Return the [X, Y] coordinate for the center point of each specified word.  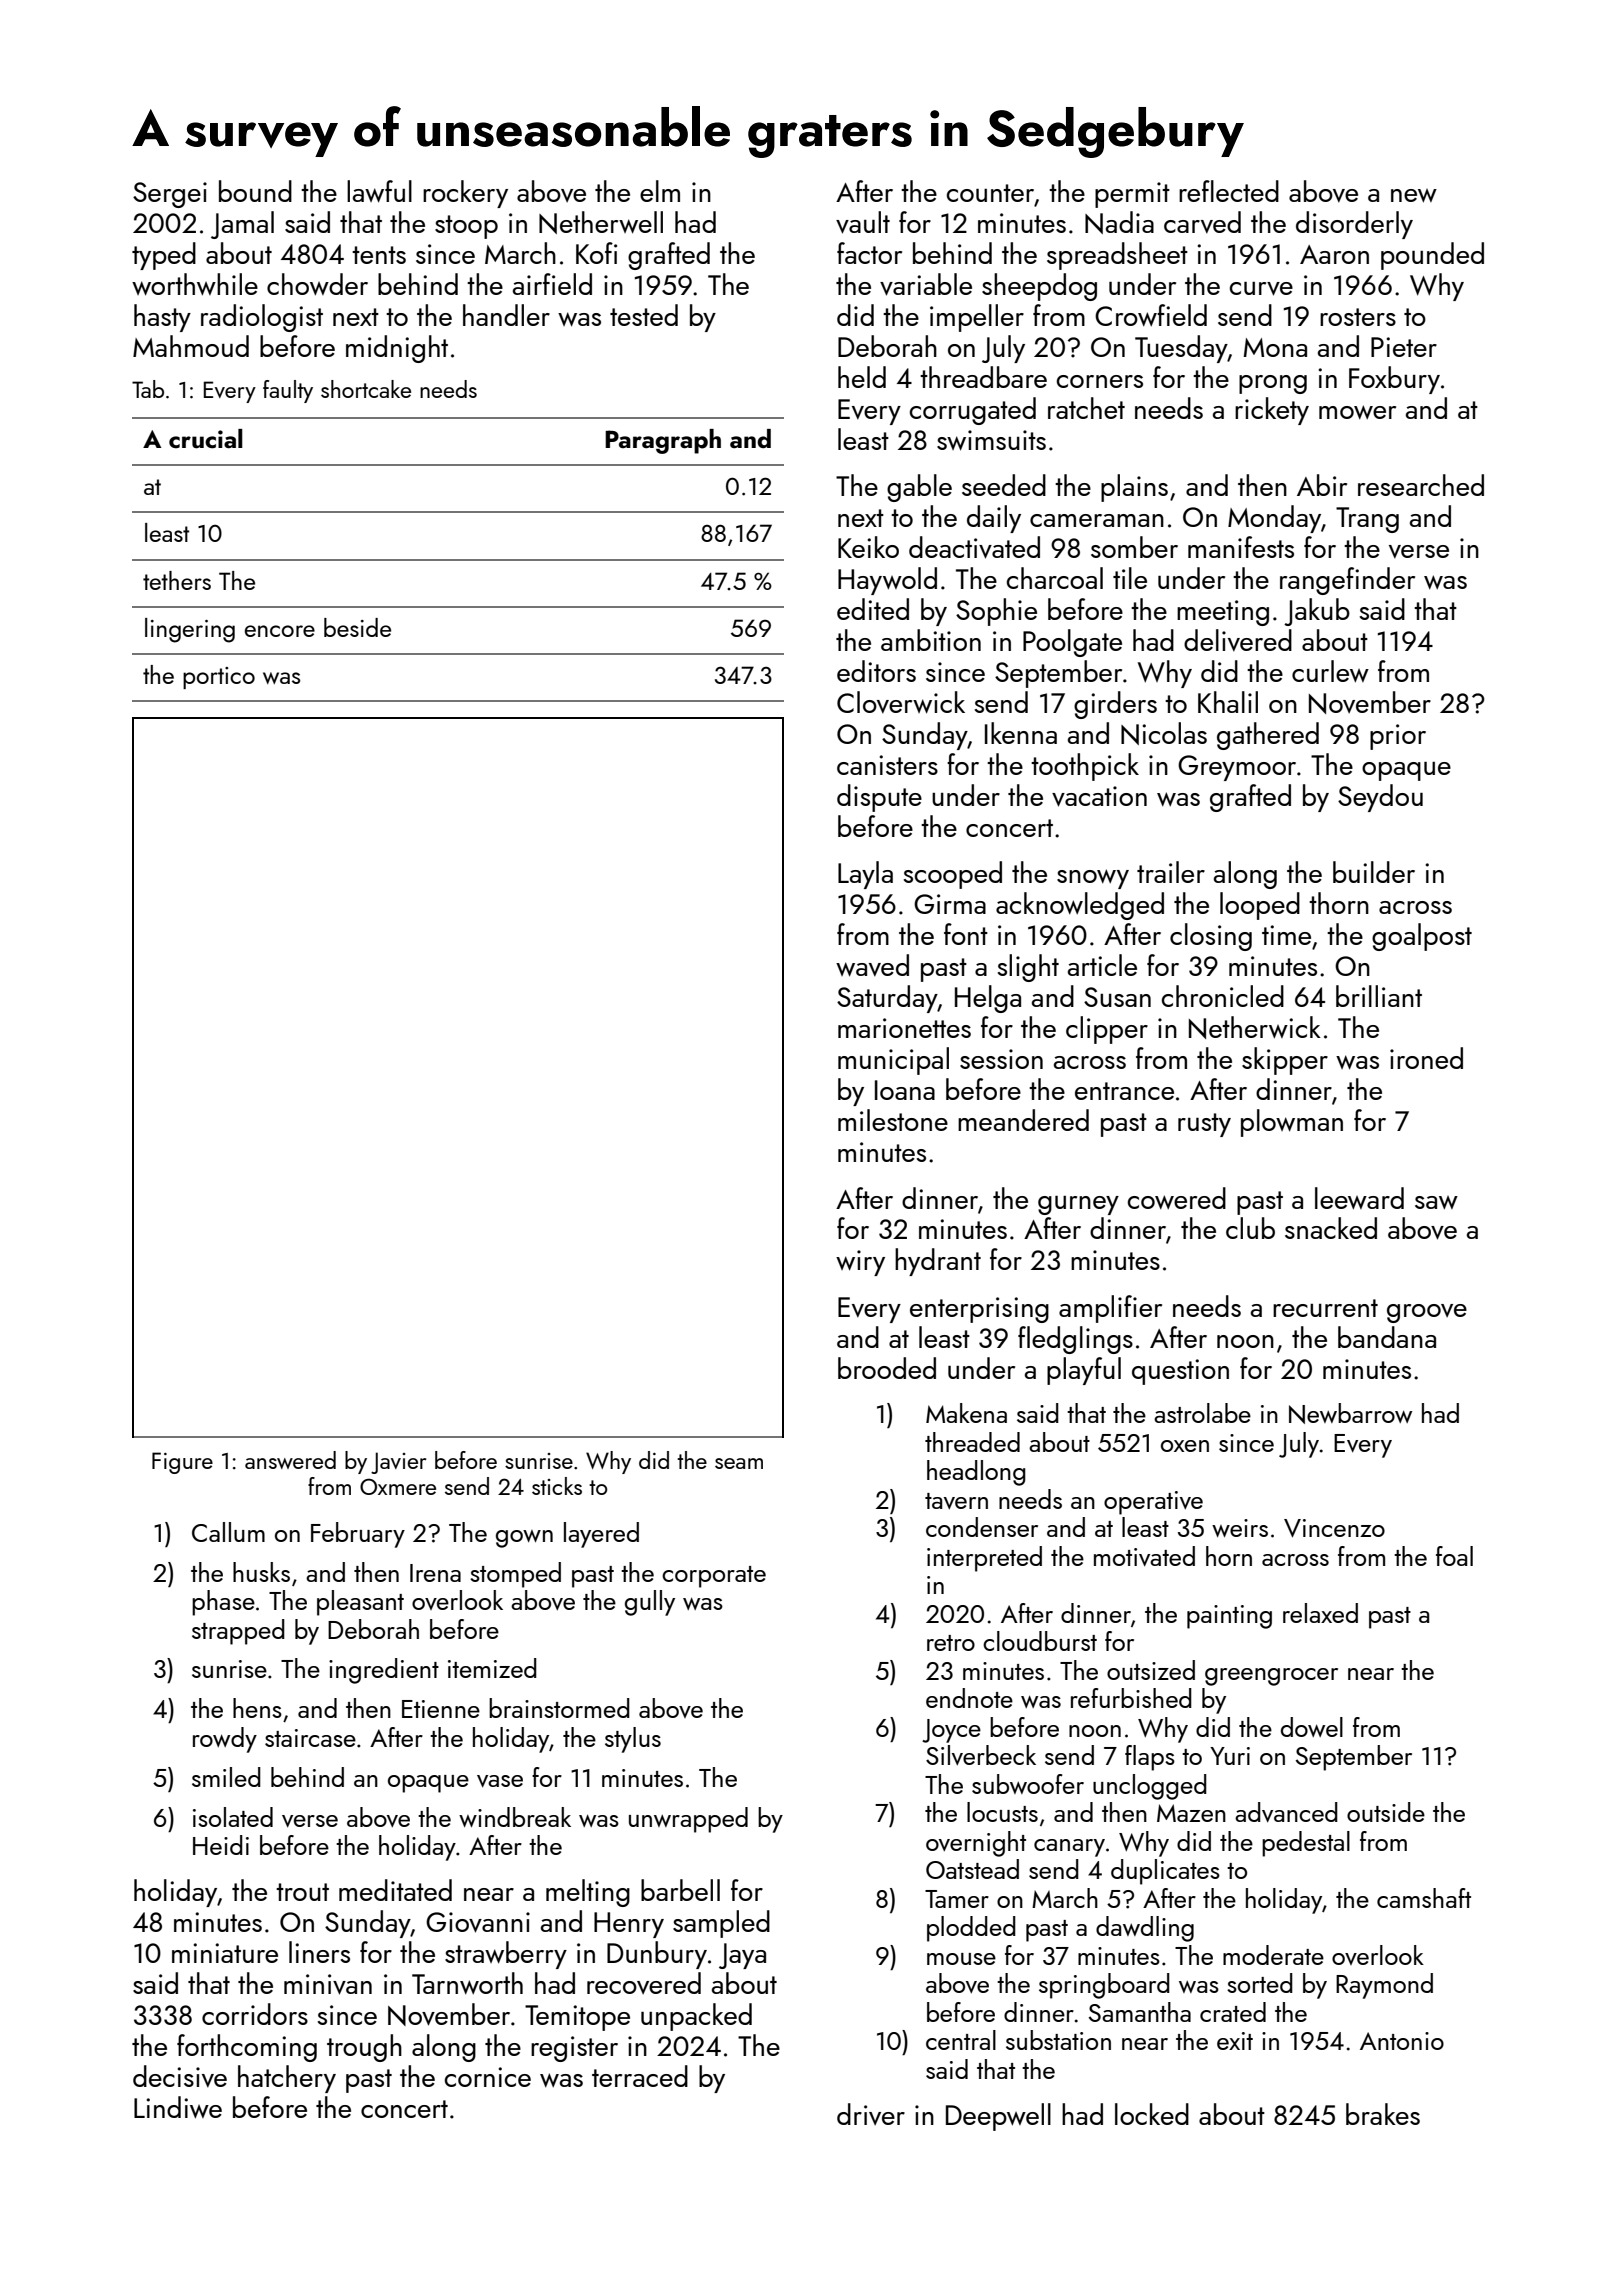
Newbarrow [1350, 1413]
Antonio [1402, 2041]
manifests [1241, 547]
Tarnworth [467, 1983]
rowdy [225, 1740]
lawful [379, 191]
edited [873, 609]
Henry [629, 1925]
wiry [860, 1263]
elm [660, 191]
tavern [956, 1501]
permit [1132, 195]
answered [290, 1460]
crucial [206, 439]
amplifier [1110, 1309]
